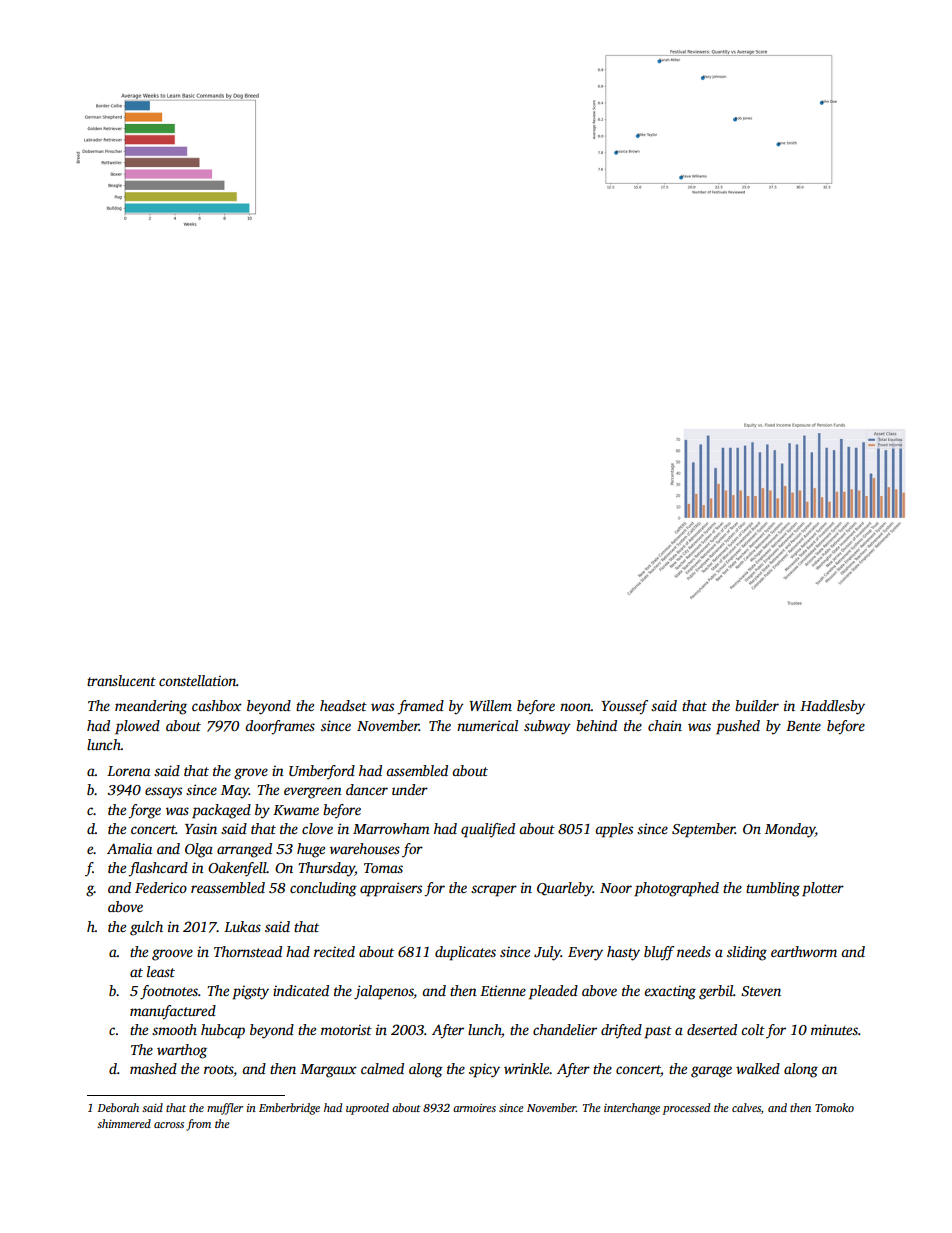  I want to click on flashcard, so click(158, 869).
